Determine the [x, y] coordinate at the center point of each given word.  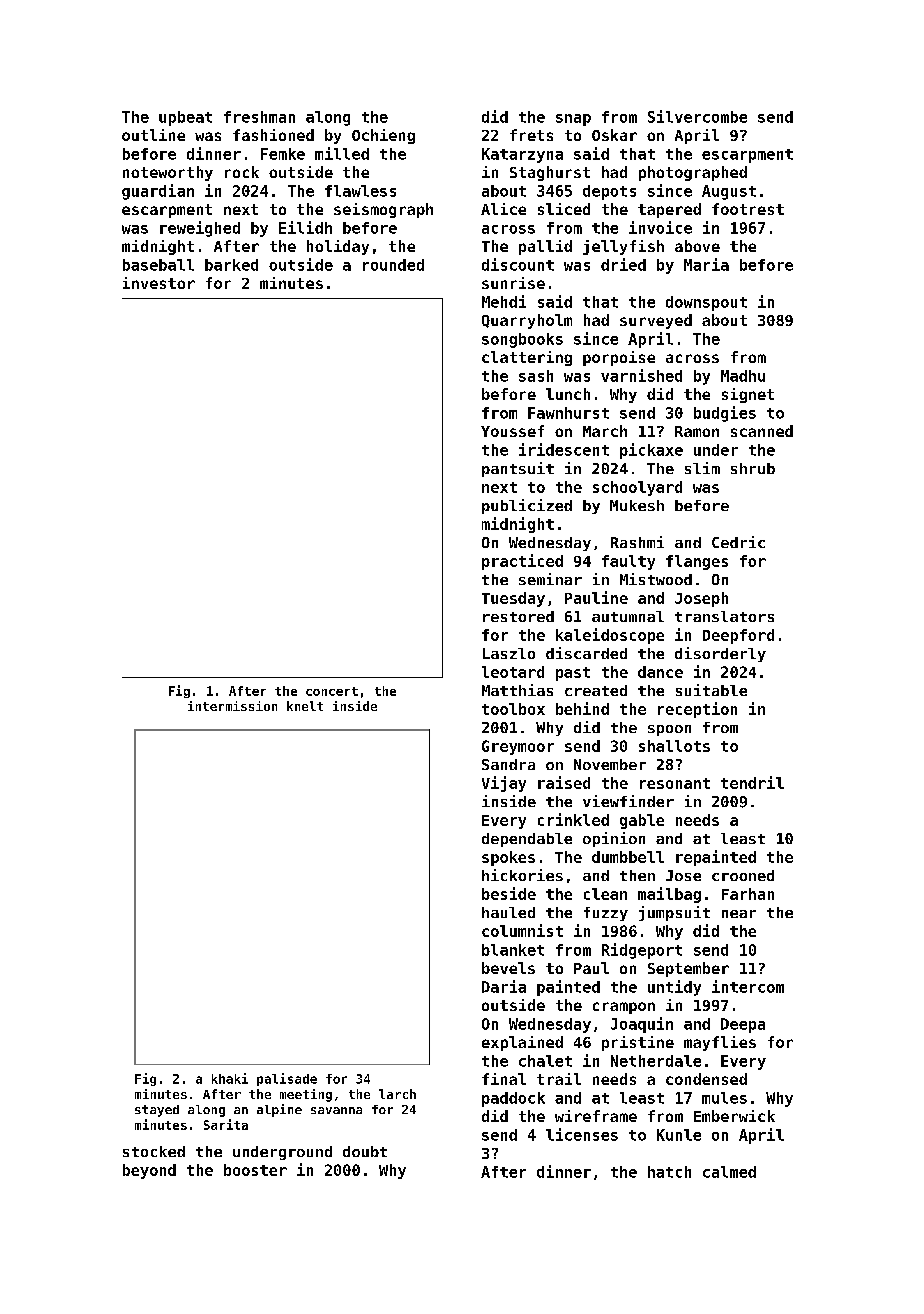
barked [231, 265]
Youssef [512, 431]
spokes [508, 858]
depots [609, 192]
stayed [157, 1111]
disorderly [720, 654]
